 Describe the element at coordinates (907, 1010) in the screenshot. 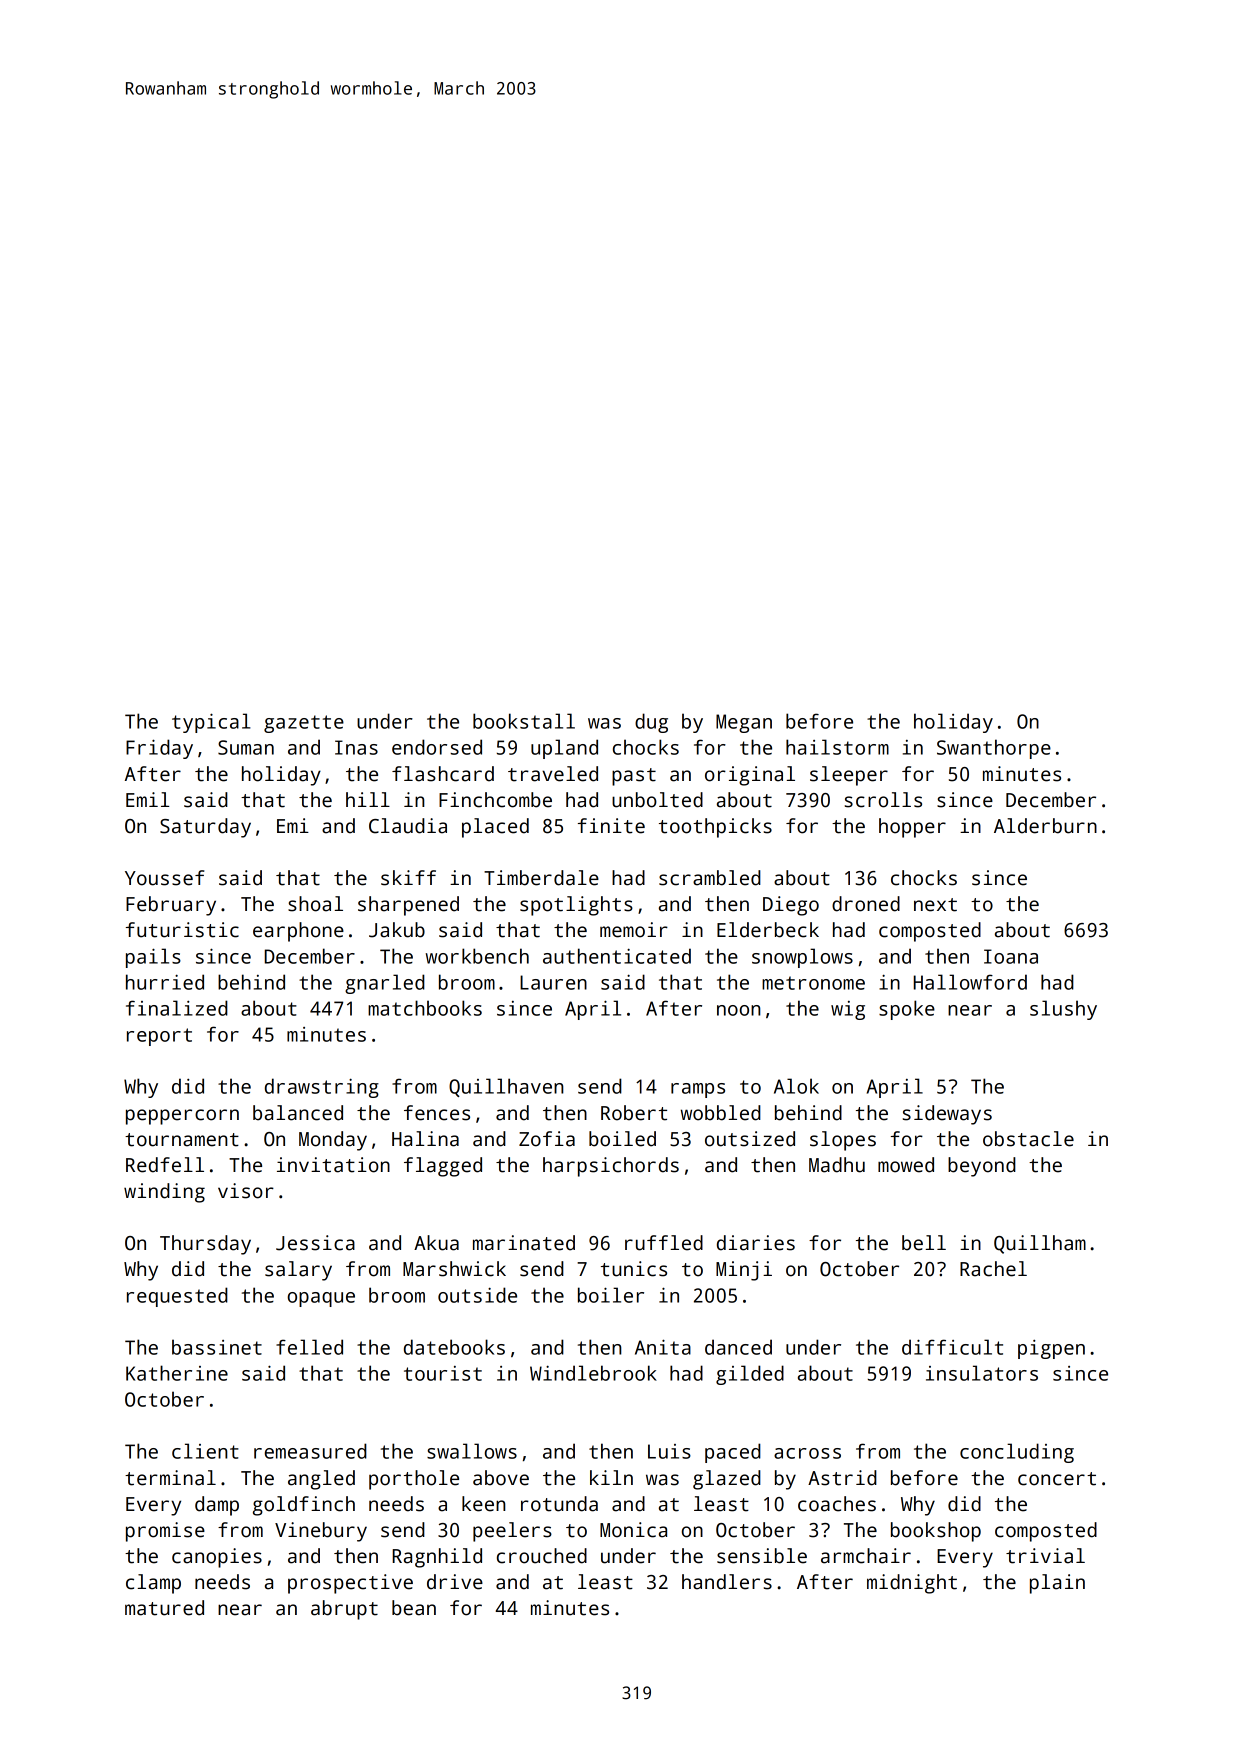

I see `spoke` at that location.
